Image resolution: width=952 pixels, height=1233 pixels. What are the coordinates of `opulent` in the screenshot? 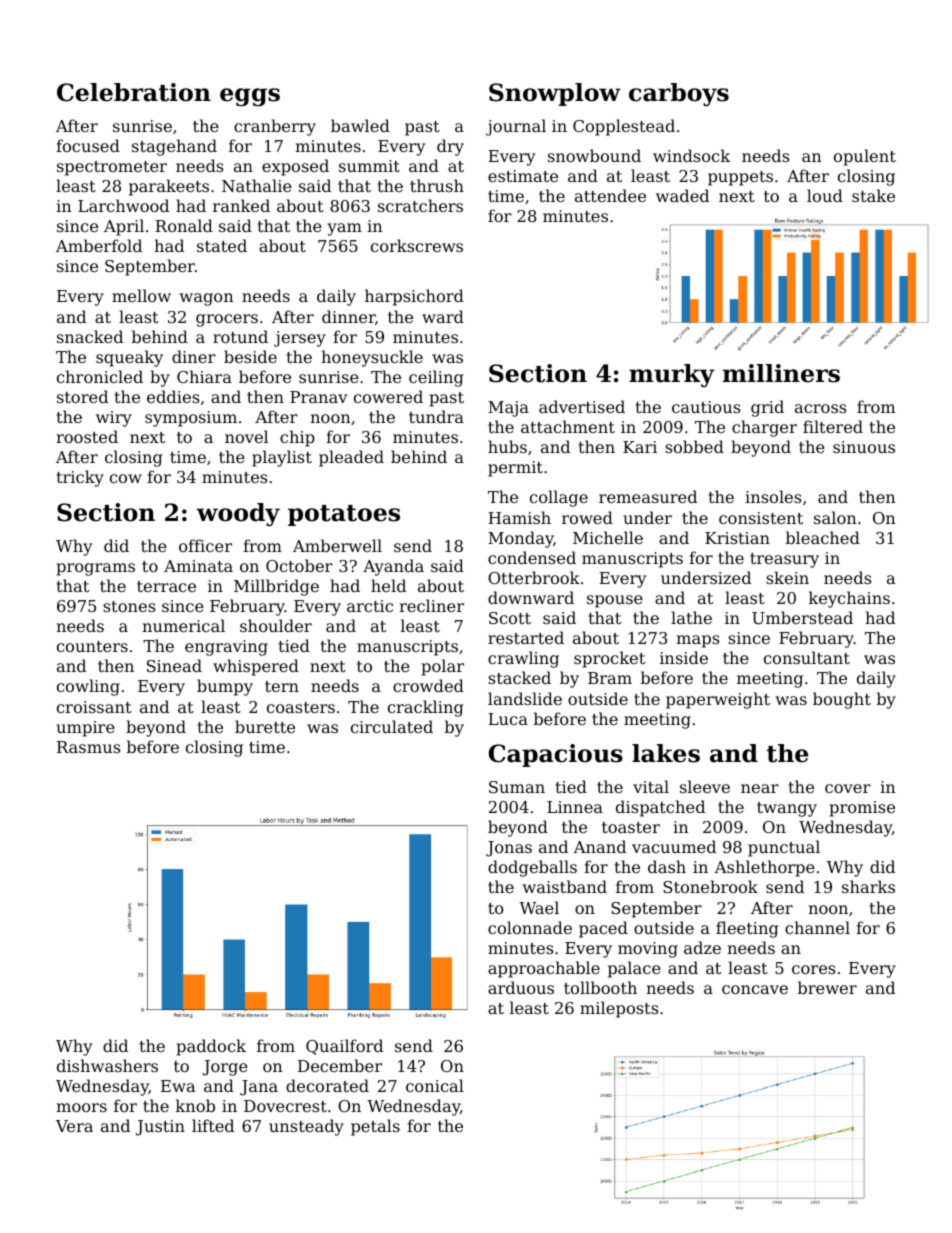 It's located at (865, 157).
